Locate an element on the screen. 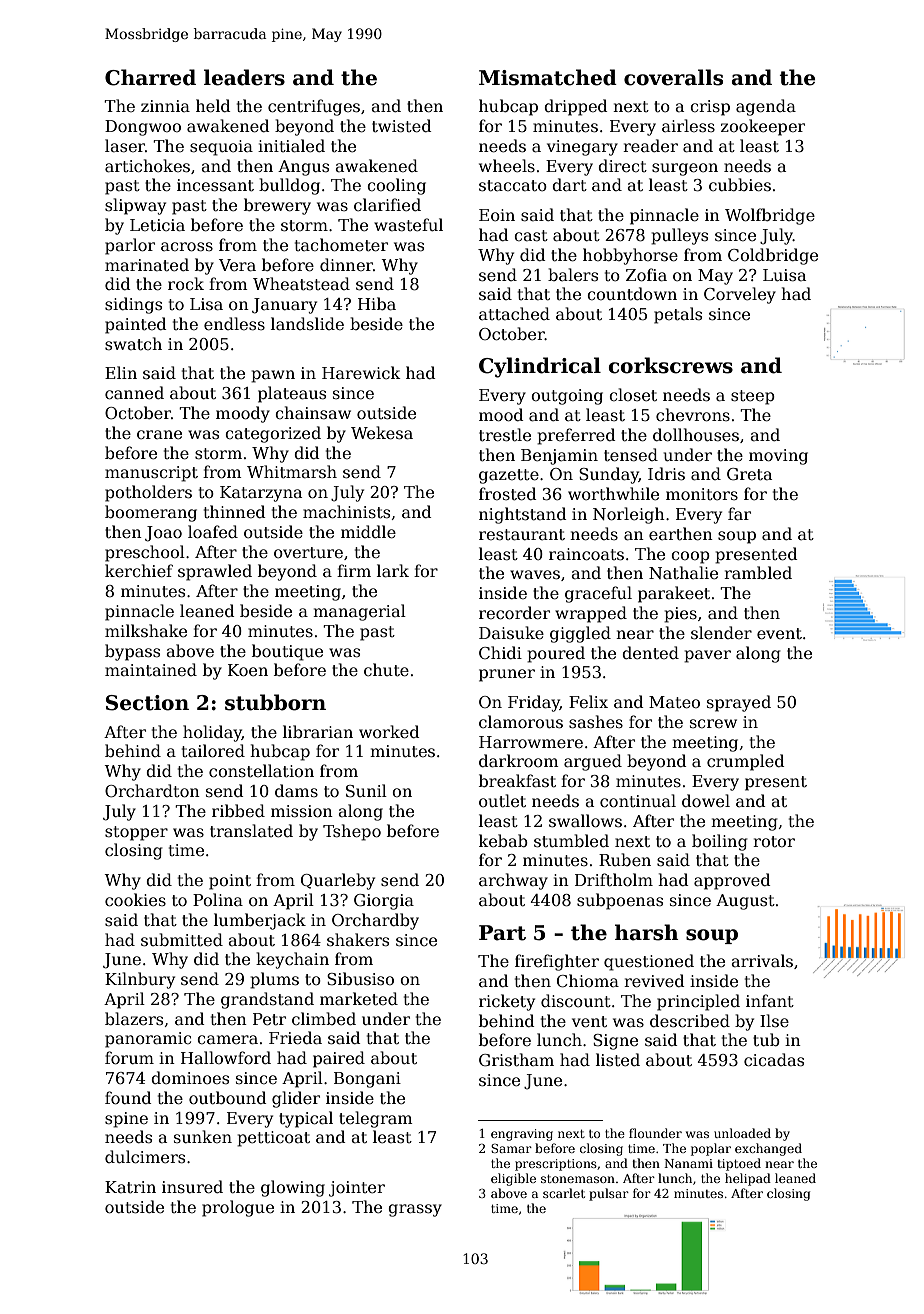 Image resolution: width=924 pixels, height=1314 pixels. Felix is located at coordinates (588, 701).
